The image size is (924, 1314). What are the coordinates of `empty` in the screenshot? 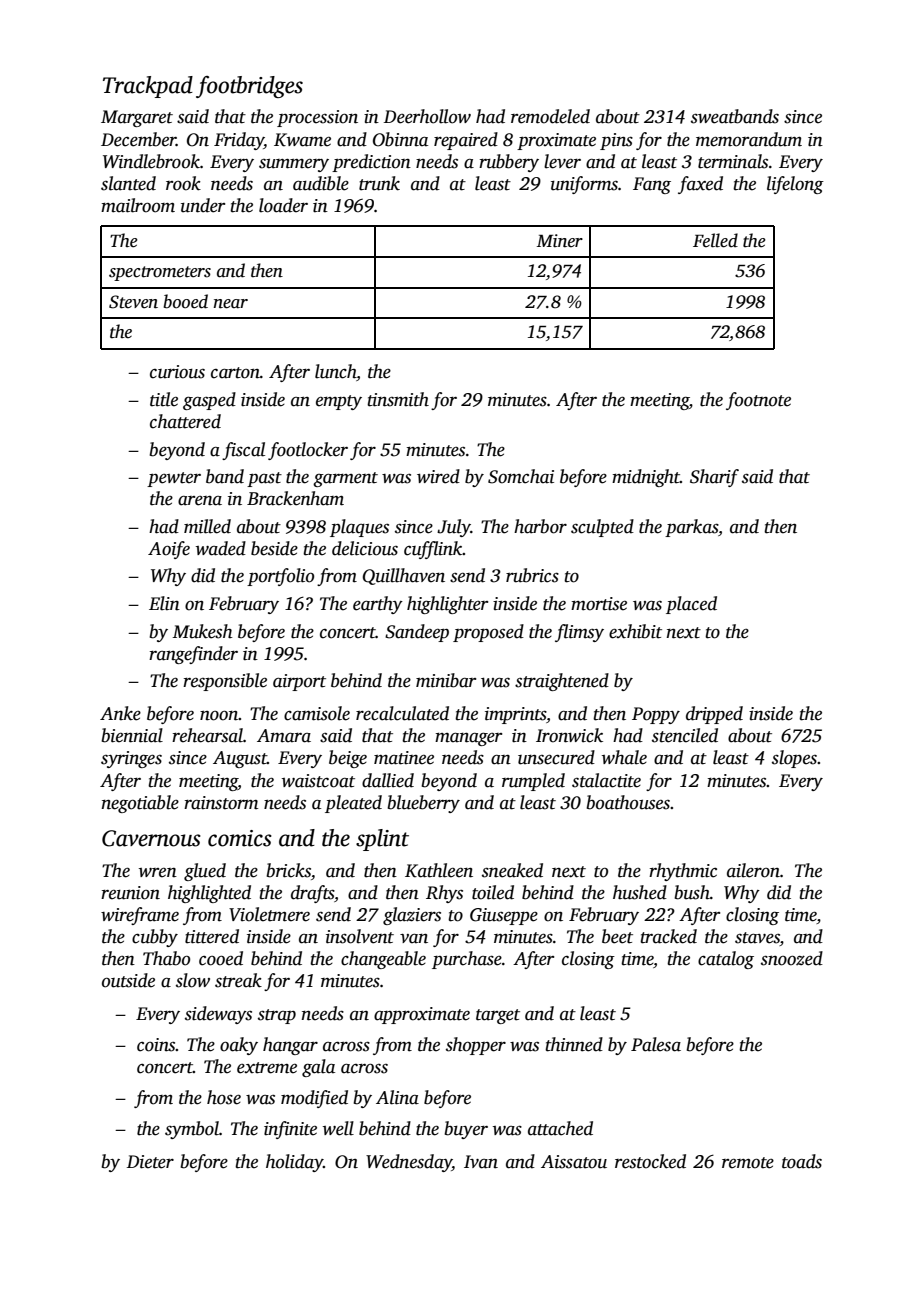 It's located at (339, 402).
